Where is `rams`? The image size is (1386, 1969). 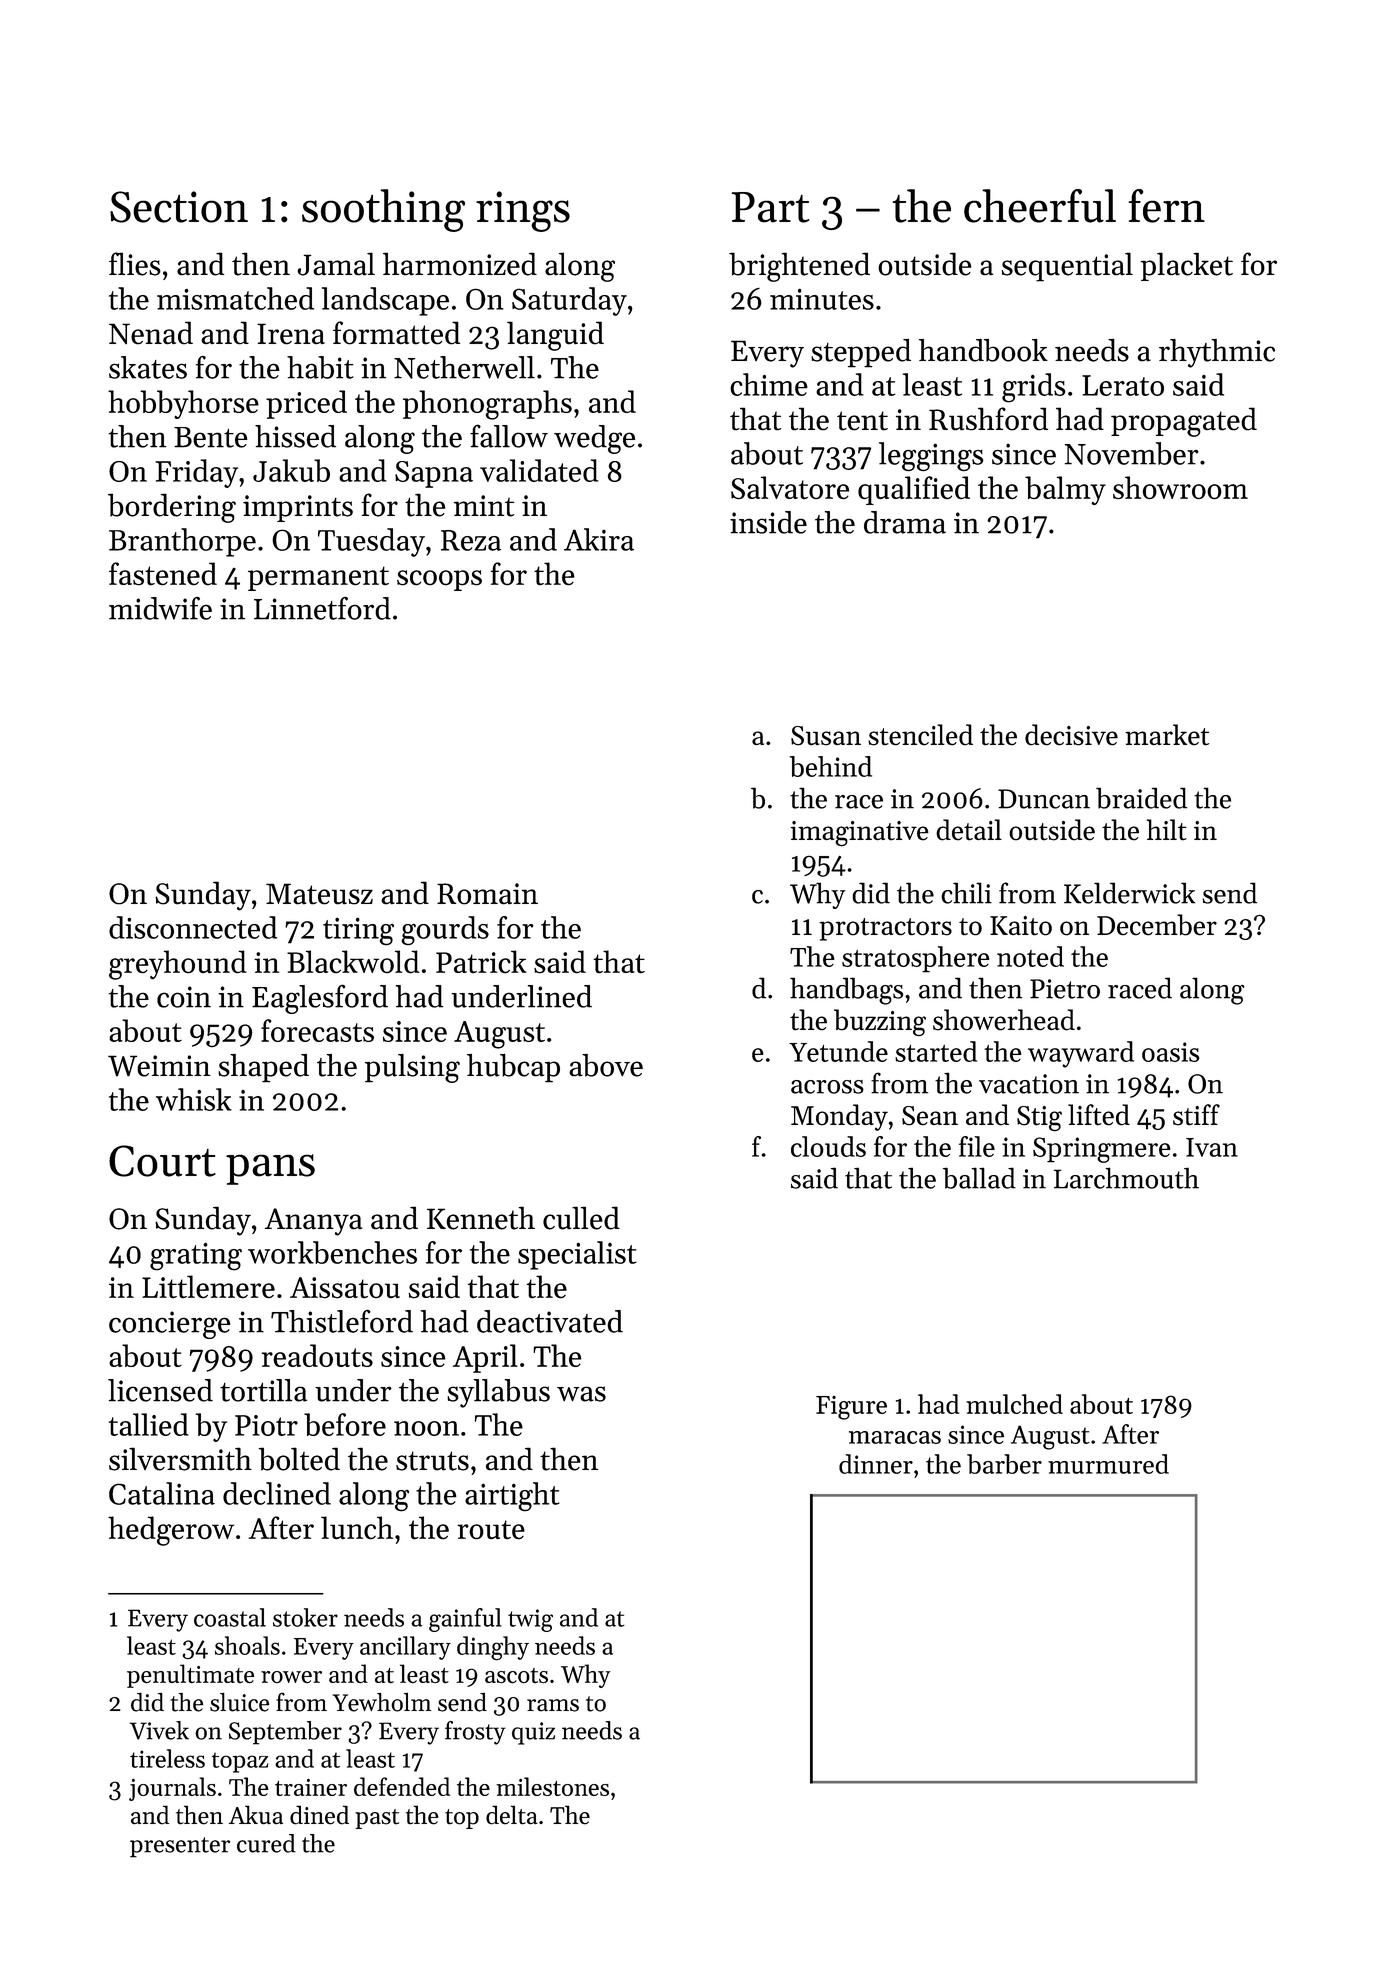 rams is located at coordinates (553, 1705).
